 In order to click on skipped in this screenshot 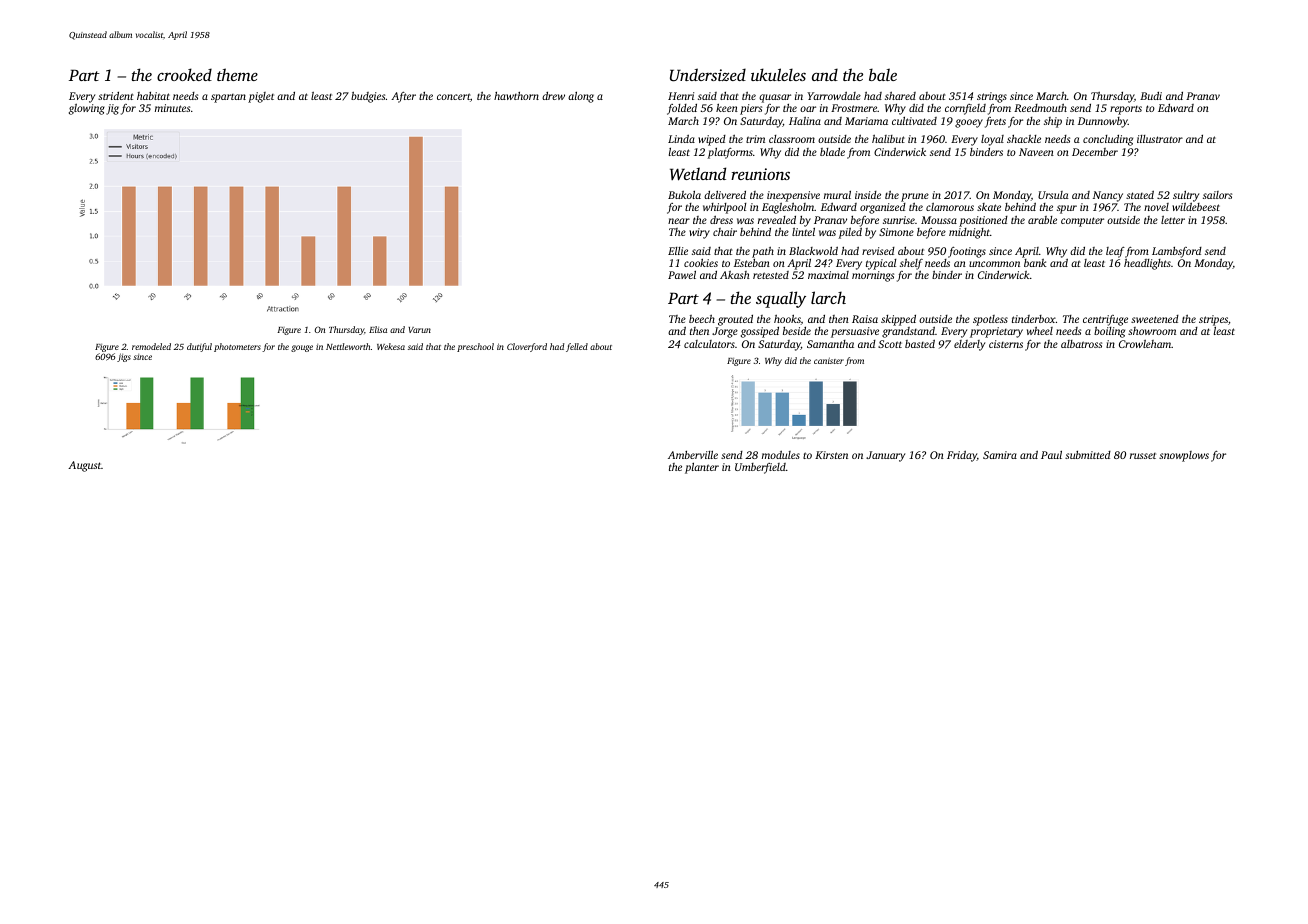, I will do `click(898, 320)`.
